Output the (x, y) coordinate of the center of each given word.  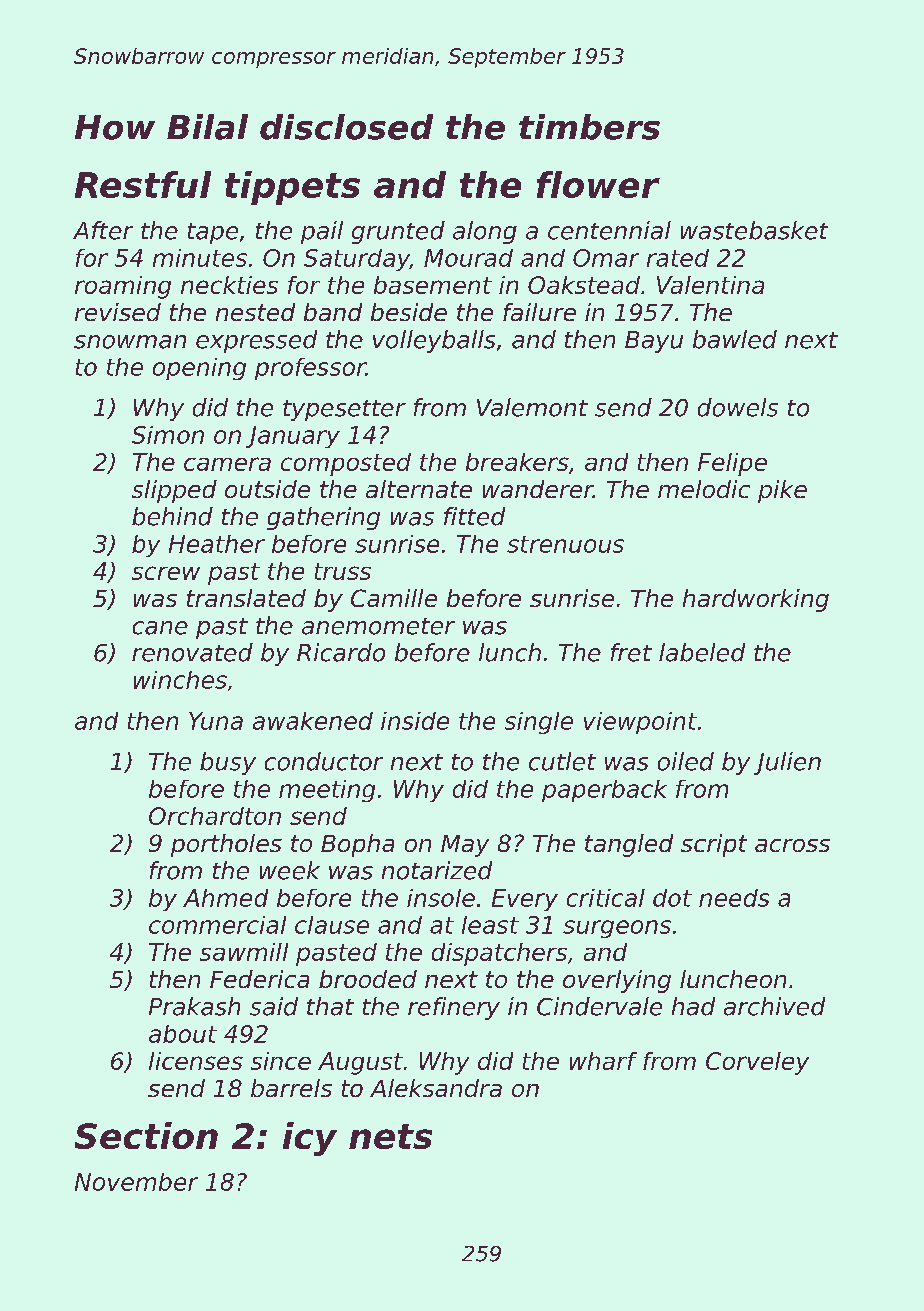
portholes (226, 845)
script (714, 845)
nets (390, 1136)
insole (441, 898)
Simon (168, 435)
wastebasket (754, 230)
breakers (517, 462)
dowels (738, 407)
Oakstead (584, 285)
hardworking (756, 600)
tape (213, 233)
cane (160, 628)
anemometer (378, 626)
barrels (291, 1088)
